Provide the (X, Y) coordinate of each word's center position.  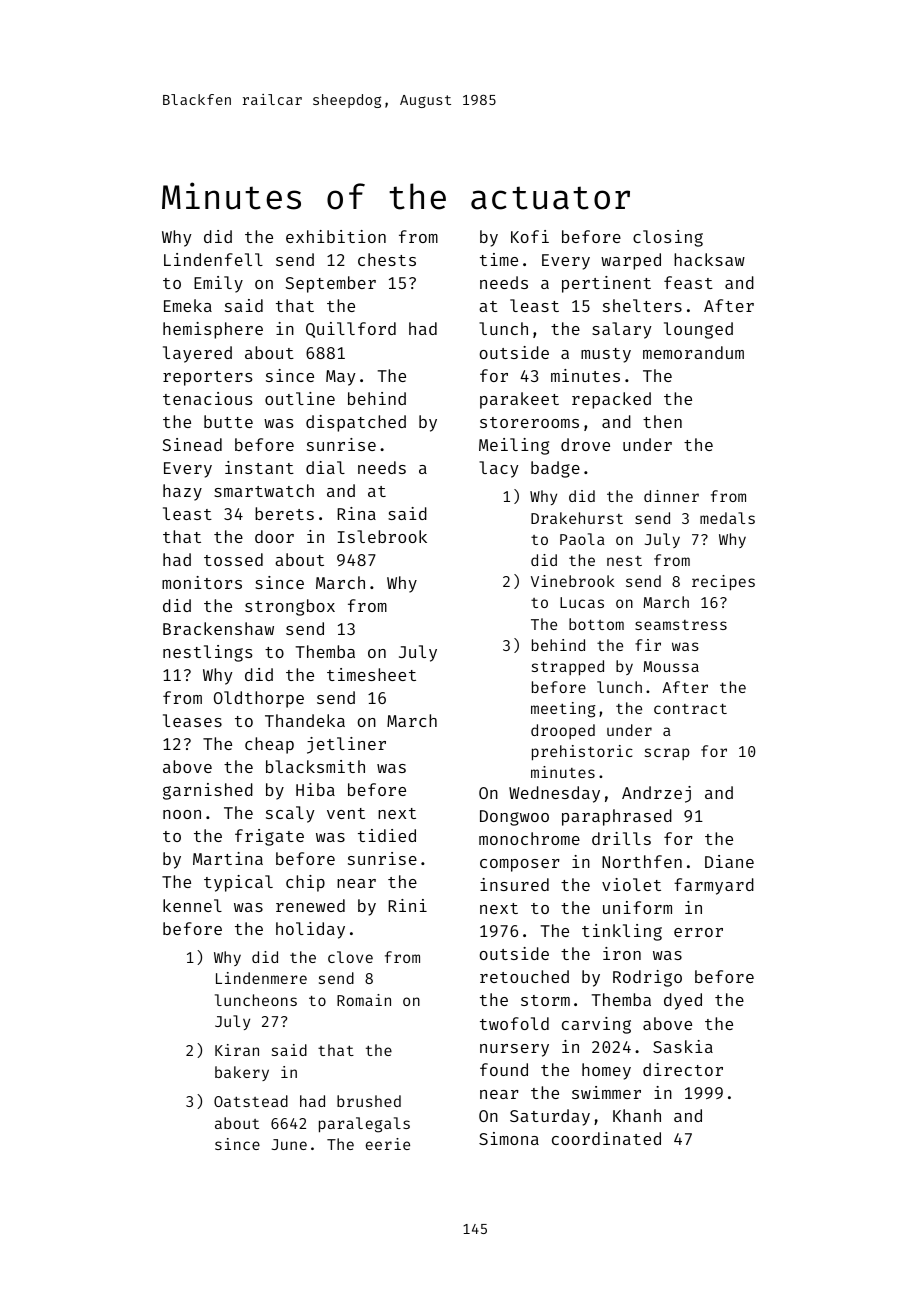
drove (585, 444)
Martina (228, 858)
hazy (182, 492)
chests (387, 259)
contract (690, 709)
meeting (563, 710)
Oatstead (251, 1101)
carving (596, 1025)
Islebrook (382, 536)
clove (350, 957)
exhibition (336, 236)
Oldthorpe (259, 699)
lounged (698, 330)
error (698, 932)
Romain (364, 1000)
